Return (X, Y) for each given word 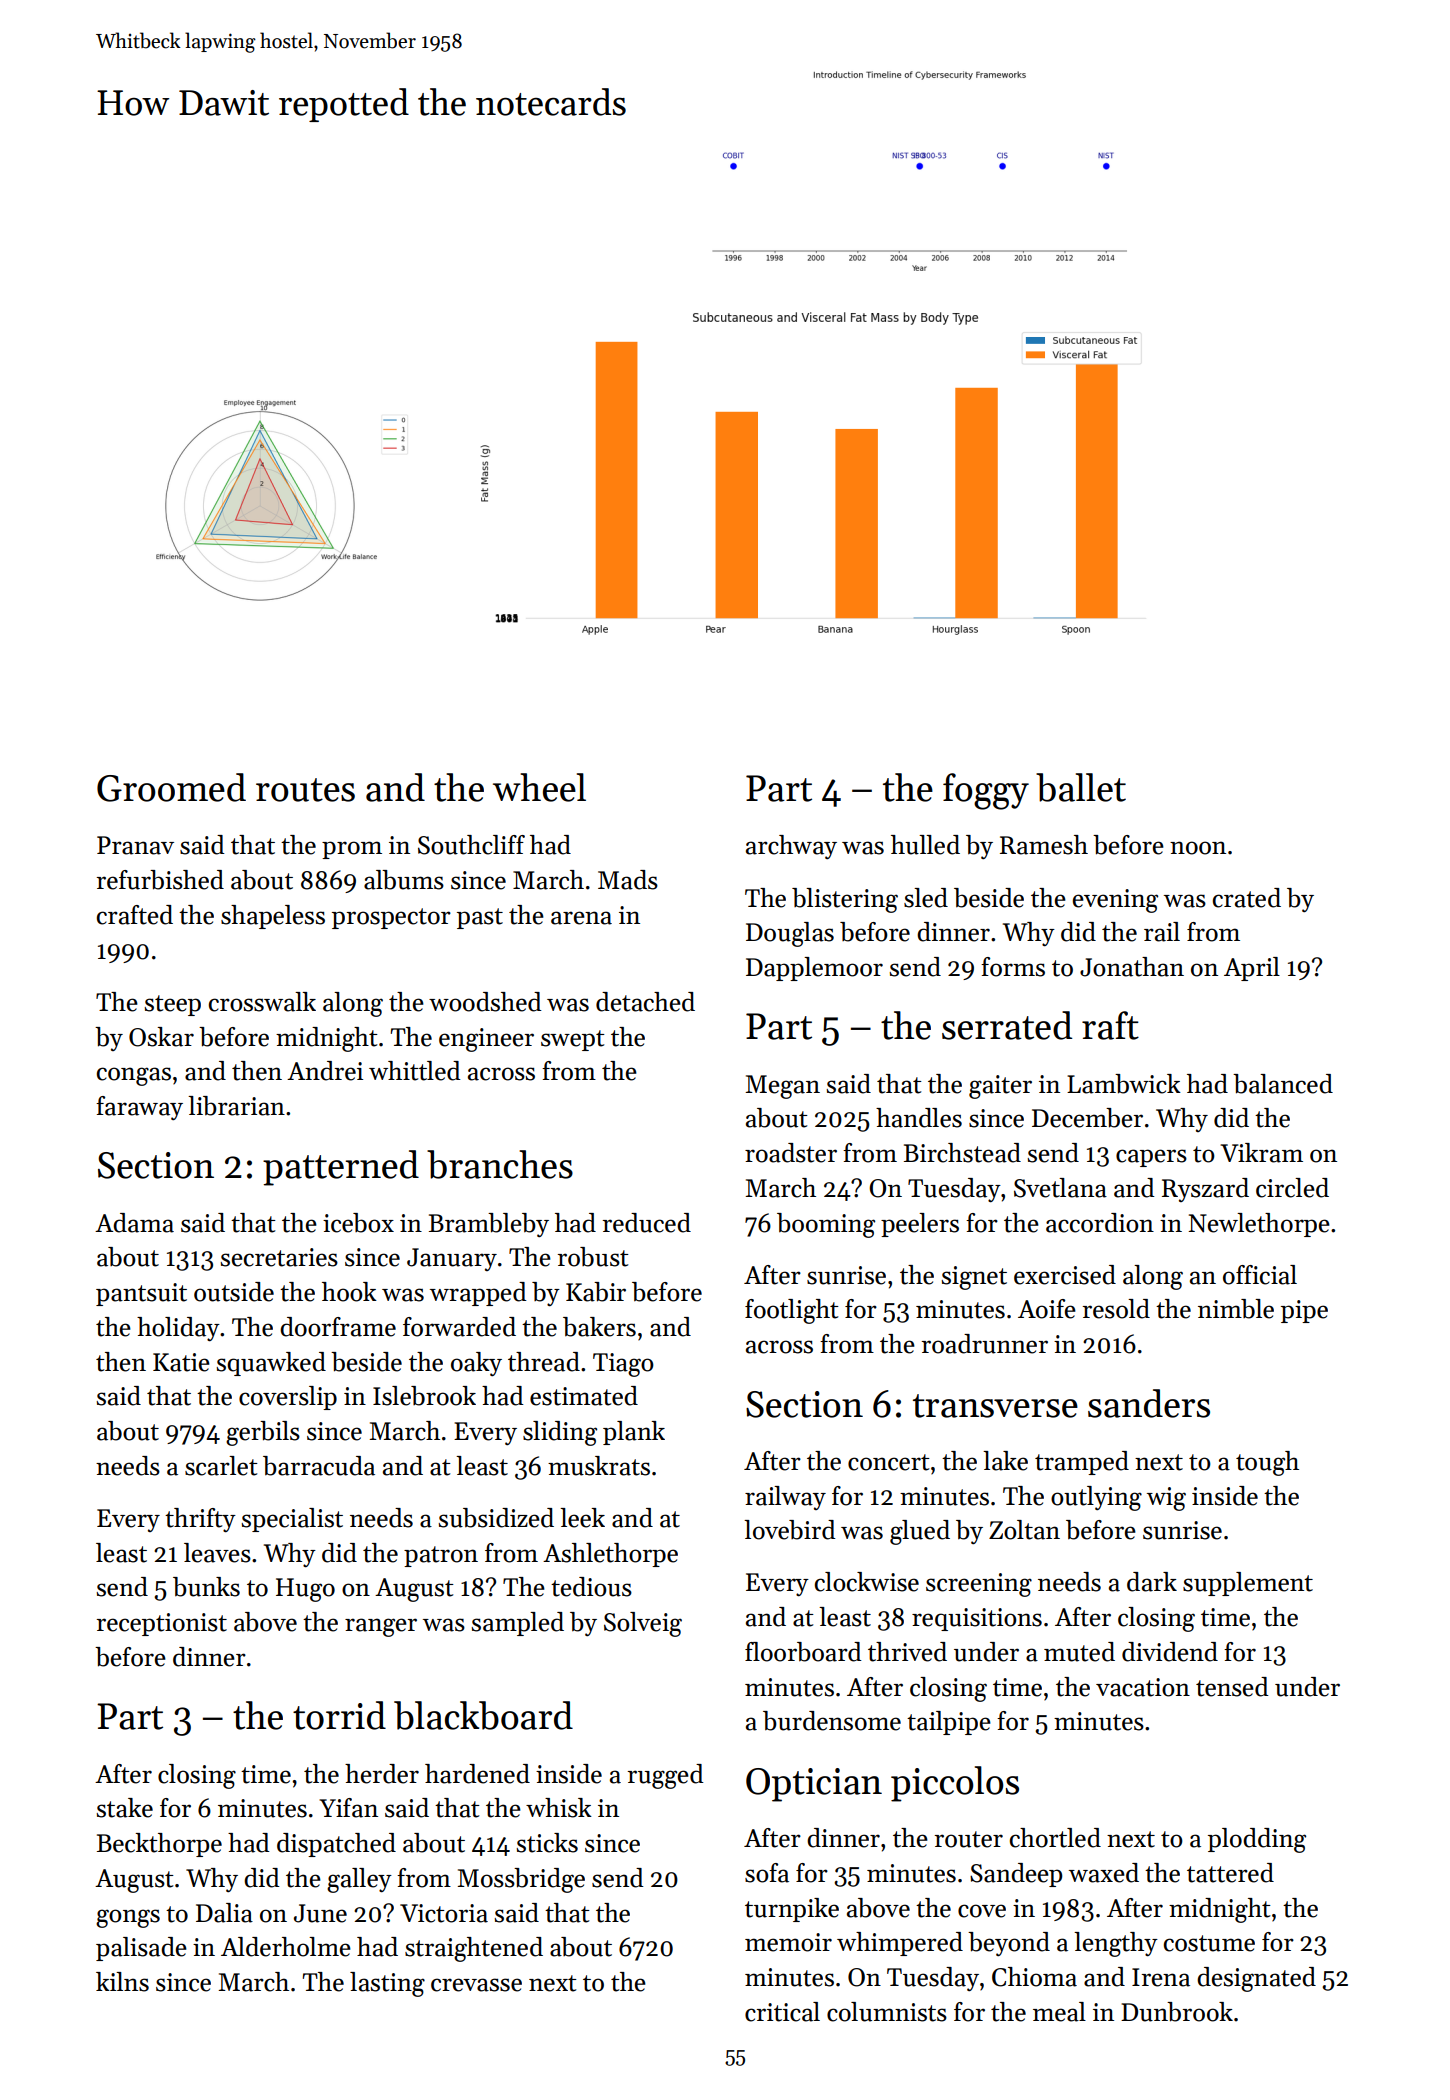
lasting (387, 1984)
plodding (1257, 1840)
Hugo (305, 1590)
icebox (358, 1223)
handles (919, 1118)
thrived (907, 1652)
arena (581, 918)
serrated (1007, 1025)
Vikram (1261, 1153)
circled (1292, 1188)
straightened (474, 1949)
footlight (792, 1311)
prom (352, 850)
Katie (181, 1362)
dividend (1170, 1652)
